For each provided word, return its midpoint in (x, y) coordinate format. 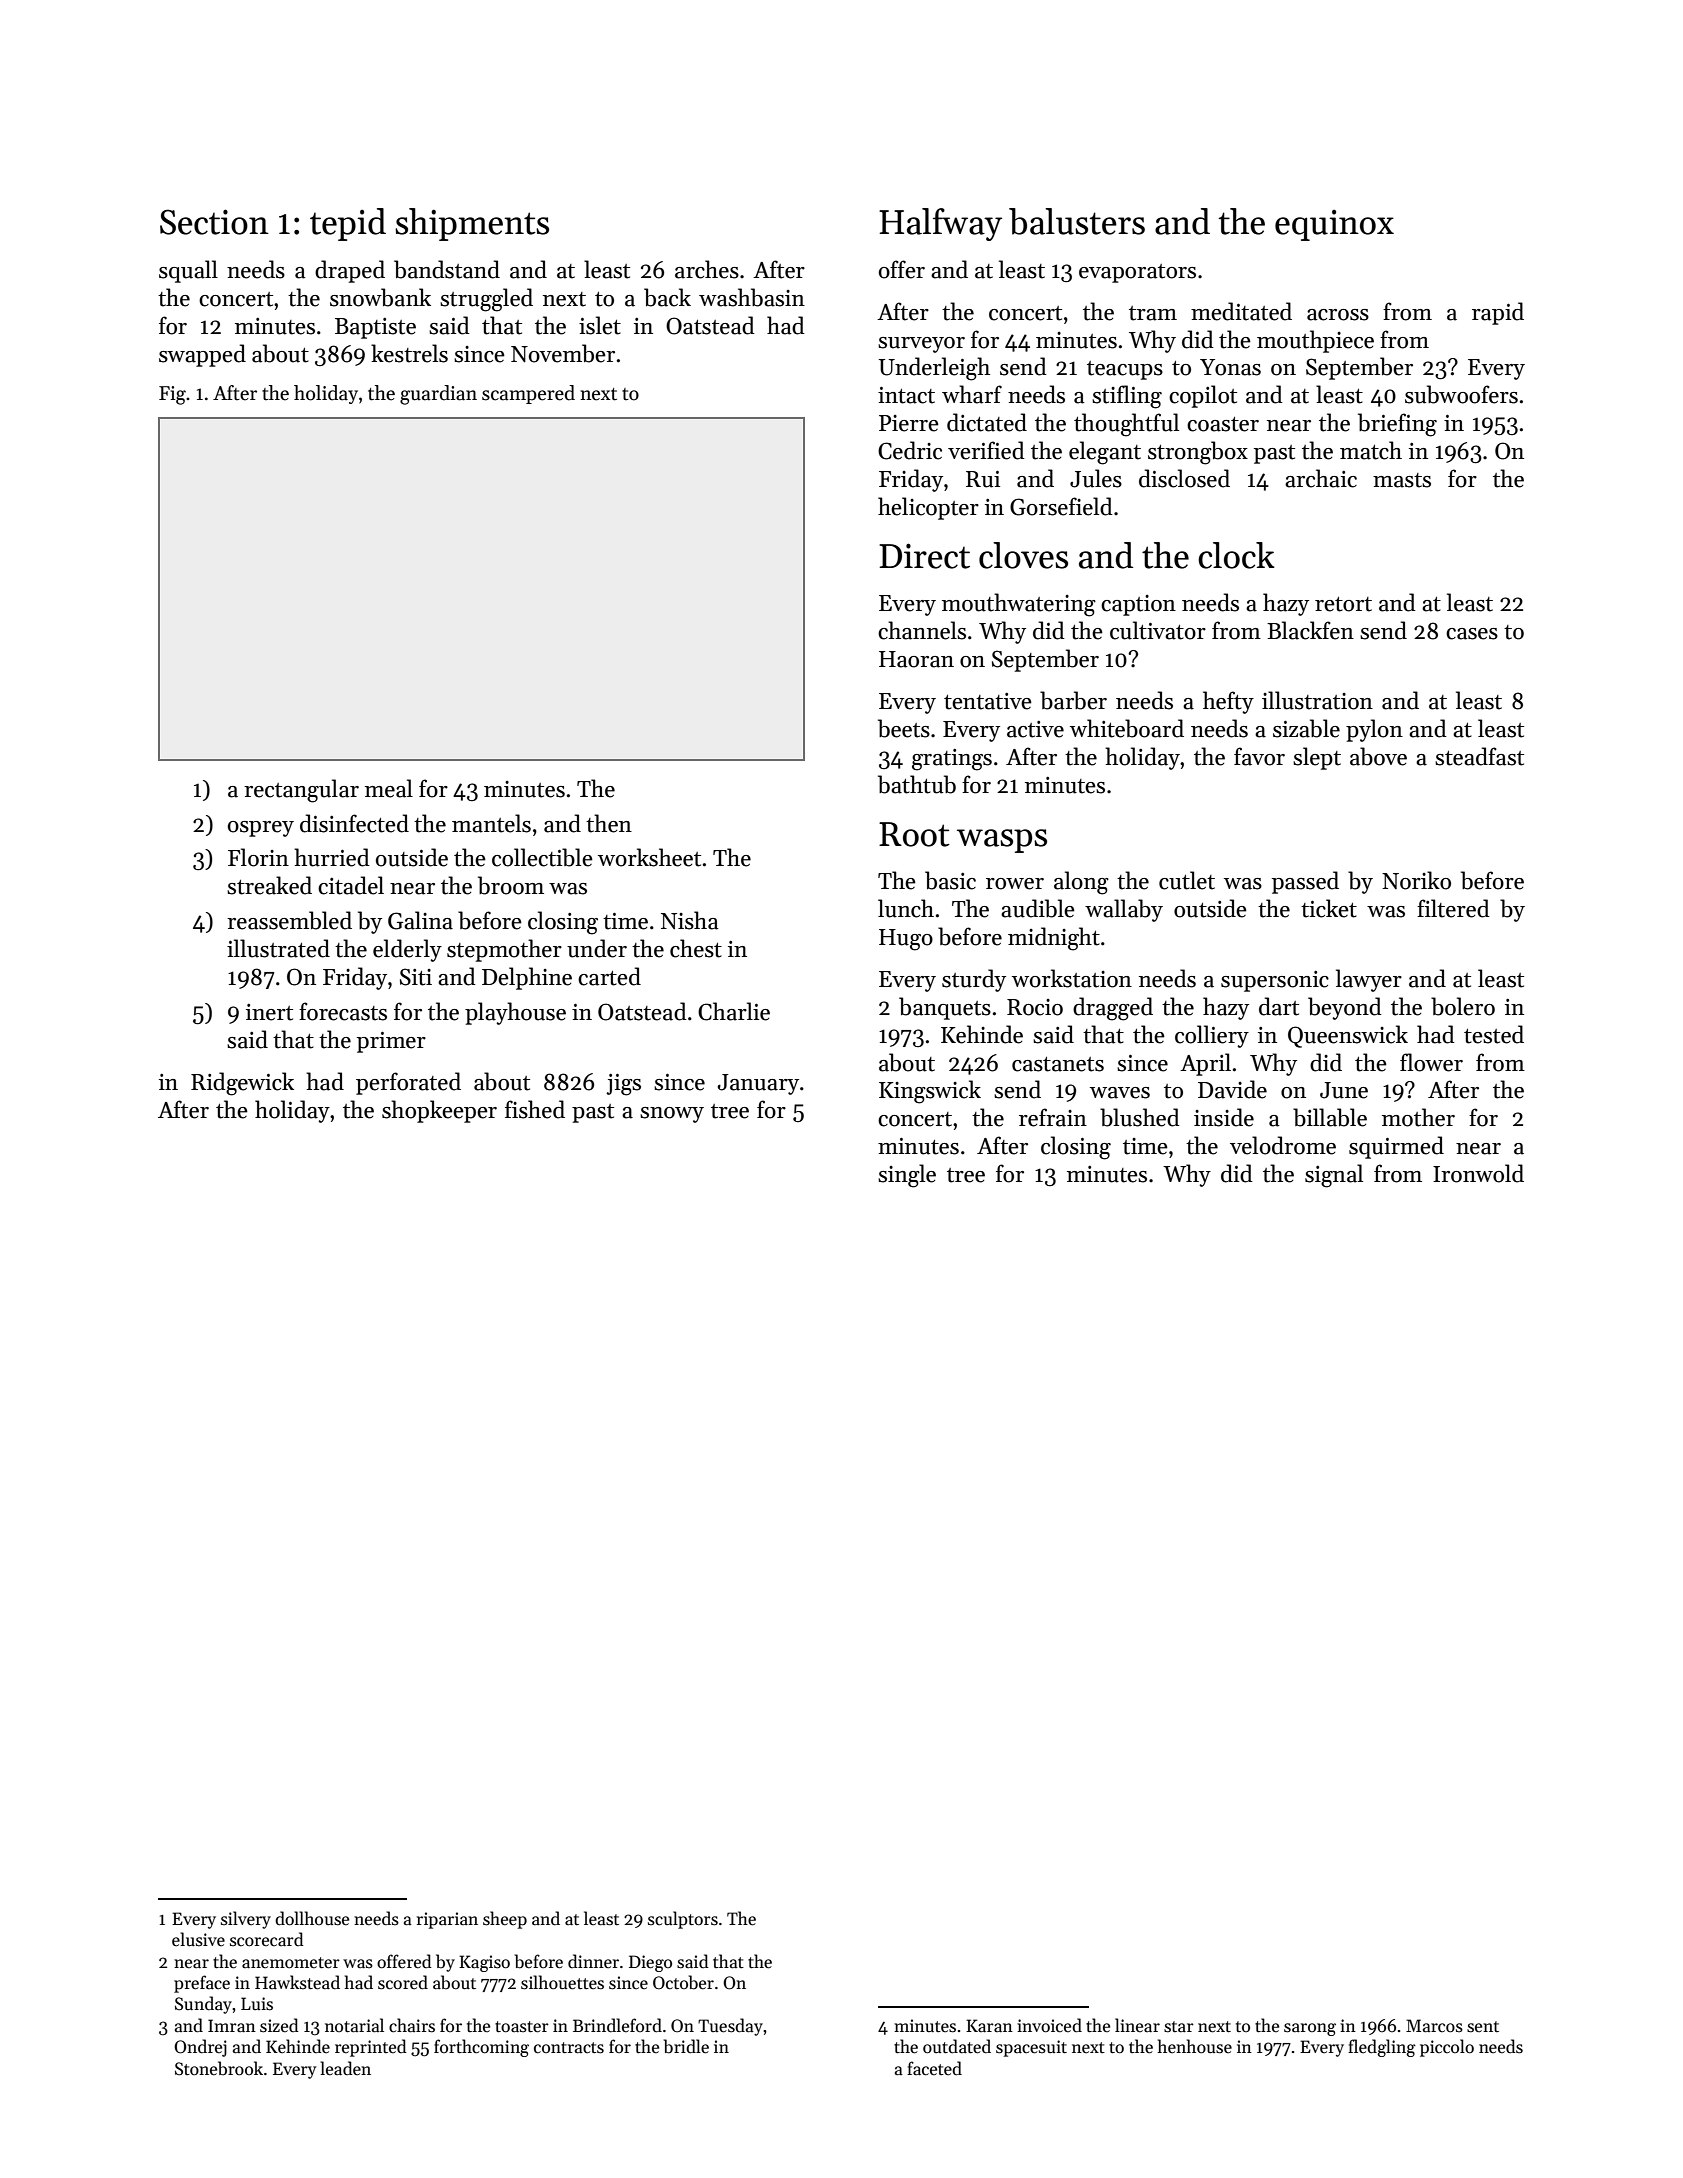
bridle (686, 2046)
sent (1483, 2027)
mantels (491, 823)
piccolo (1447, 2048)
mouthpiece (1315, 341)
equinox (1334, 225)
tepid (348, 224)
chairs (412, 2025)
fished (535, 1109)
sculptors (683, 1920)
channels (922, 630)
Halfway (940, 224)
